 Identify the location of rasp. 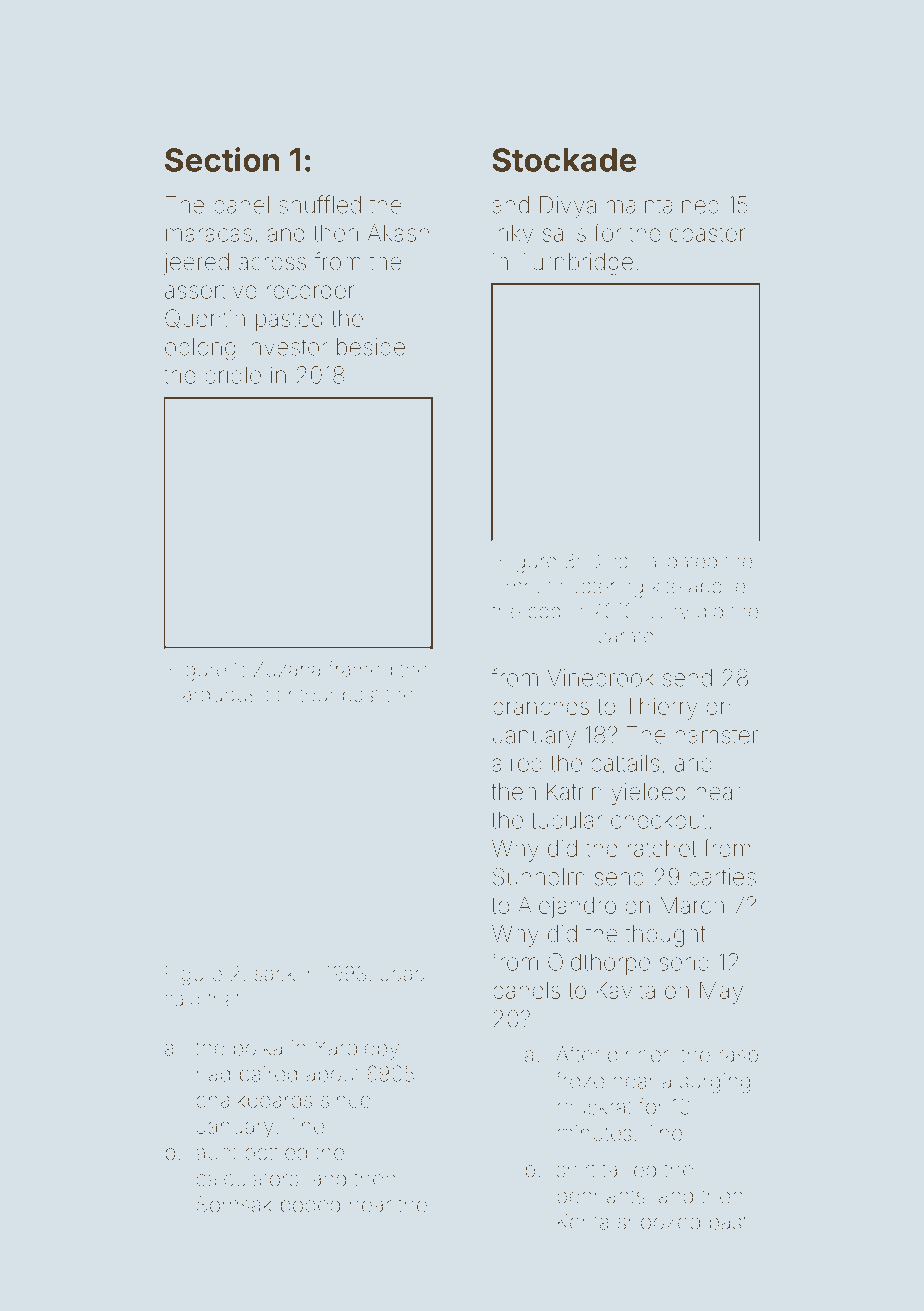
(738, 1058).
